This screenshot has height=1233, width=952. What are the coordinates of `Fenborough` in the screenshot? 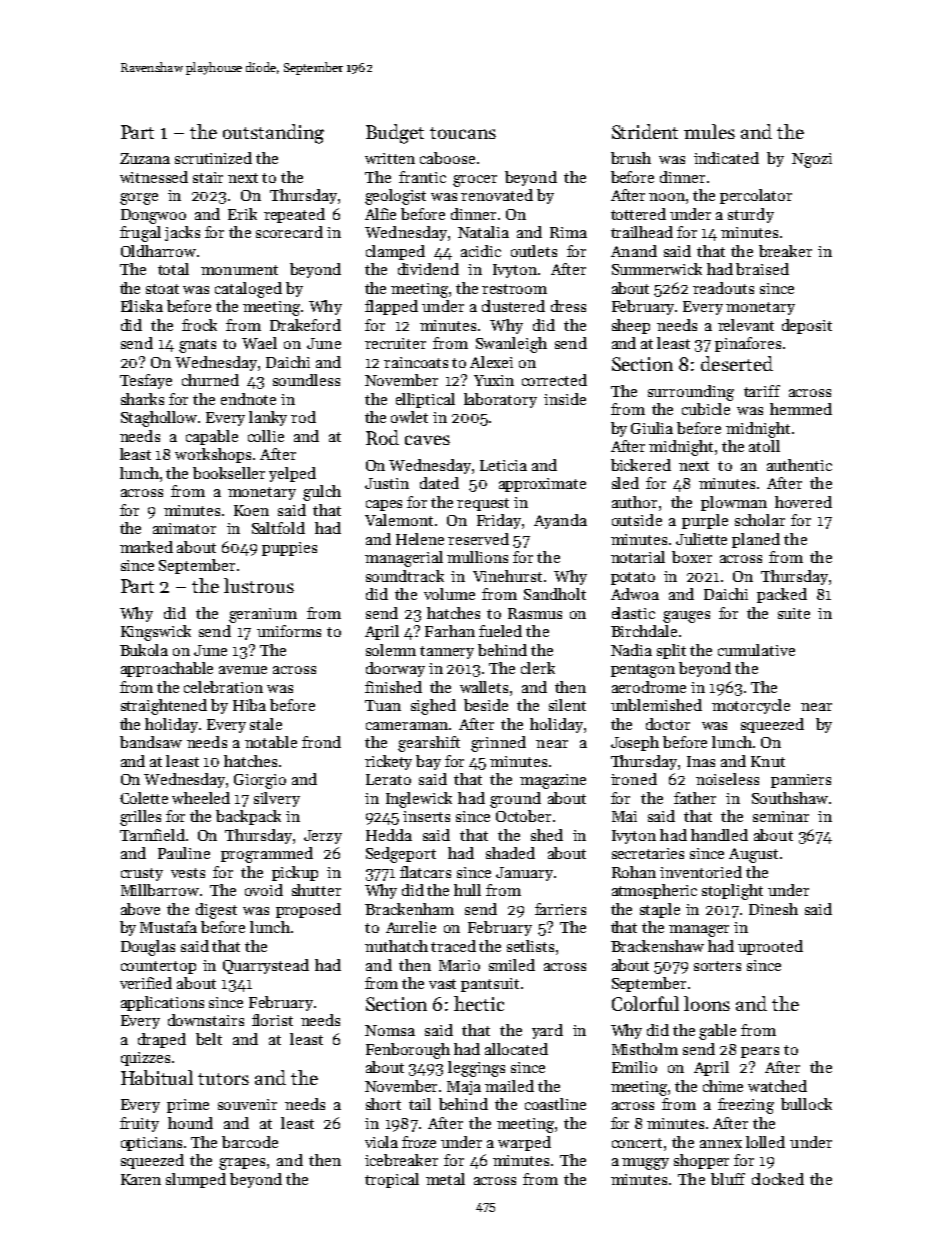 It's located at (408, 1051).
